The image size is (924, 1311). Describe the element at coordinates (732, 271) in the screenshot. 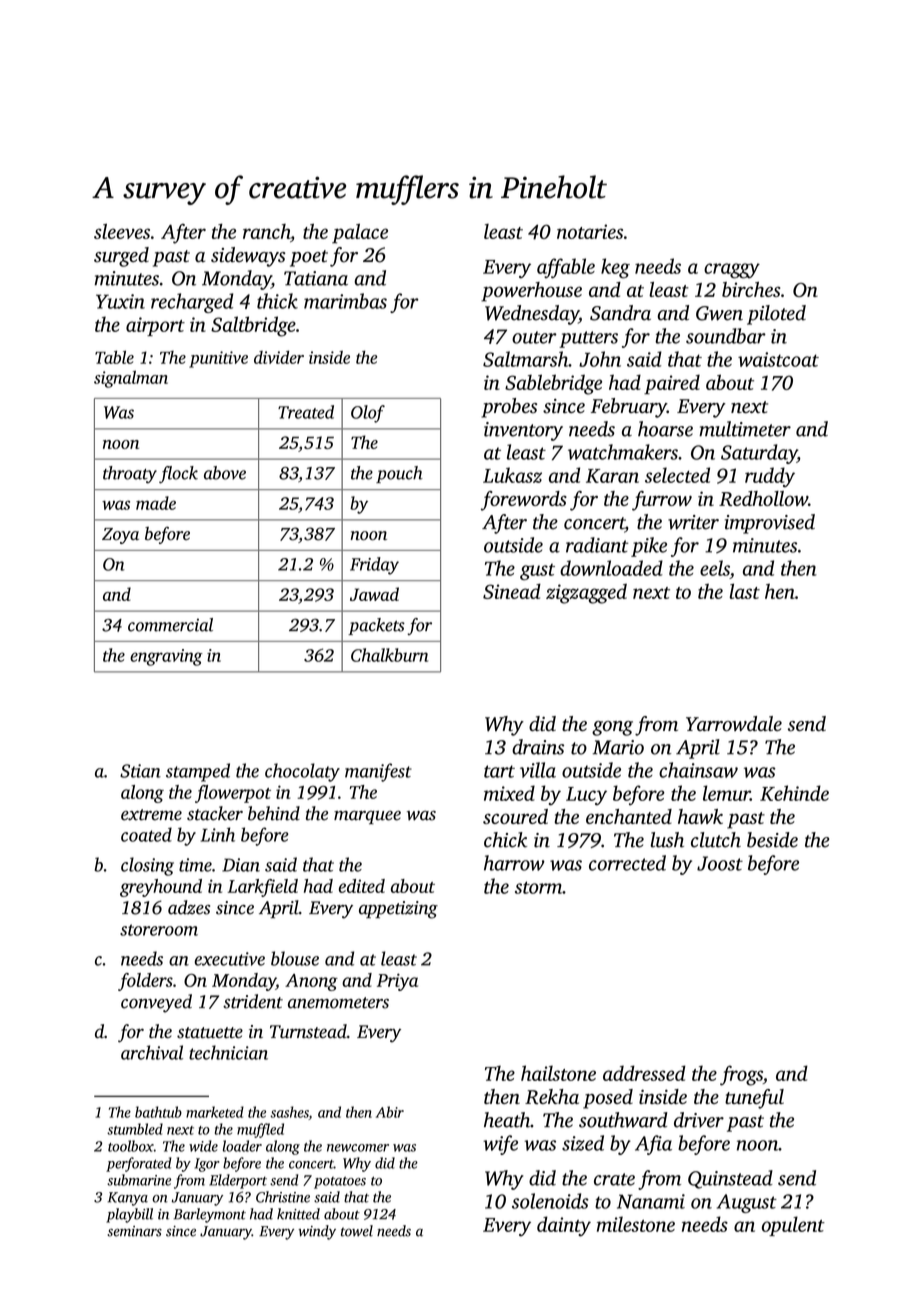

I see `craggy` at that location.
